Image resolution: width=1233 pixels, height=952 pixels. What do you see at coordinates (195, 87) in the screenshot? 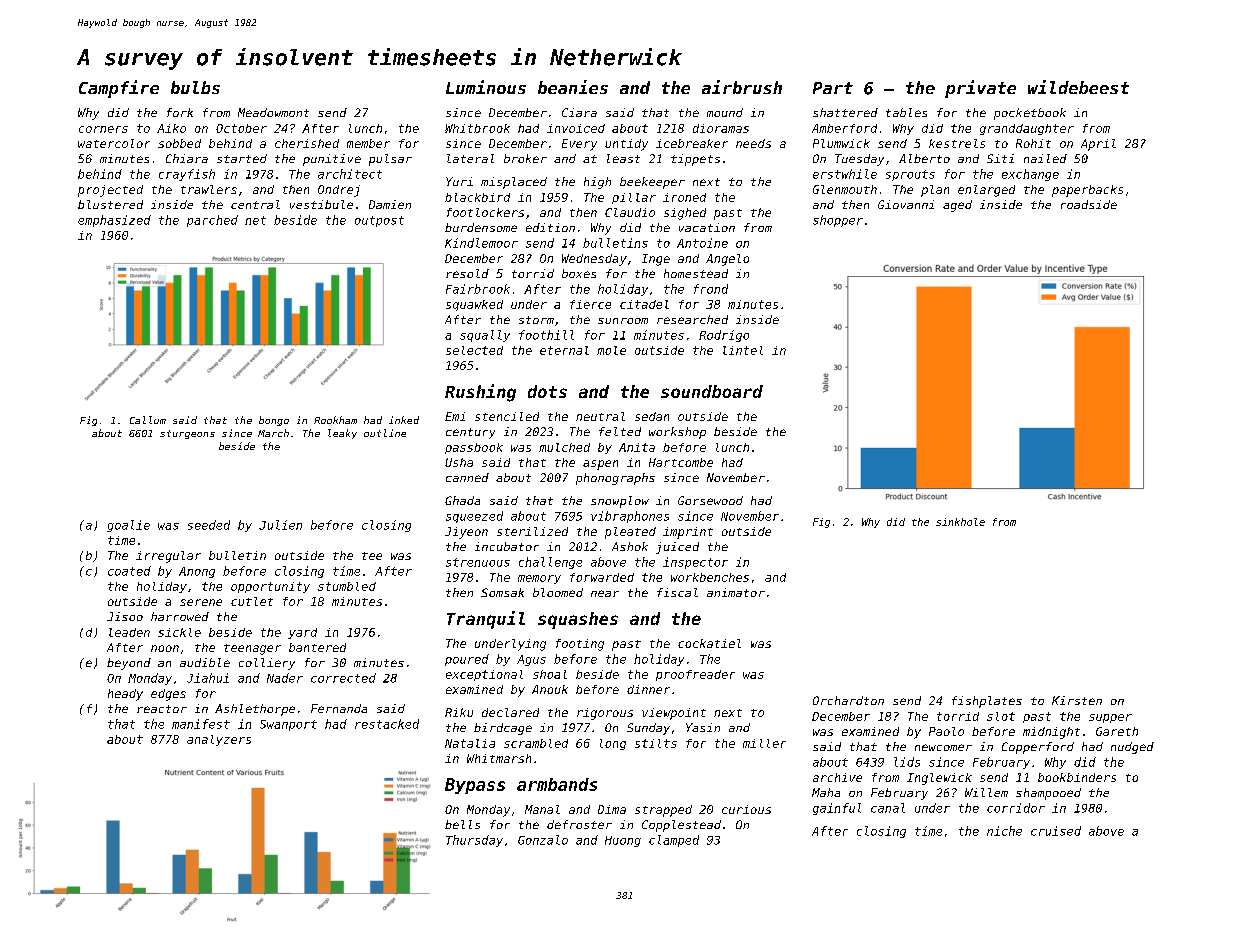
I see `bulbs` at bounding box center [195, 87].
